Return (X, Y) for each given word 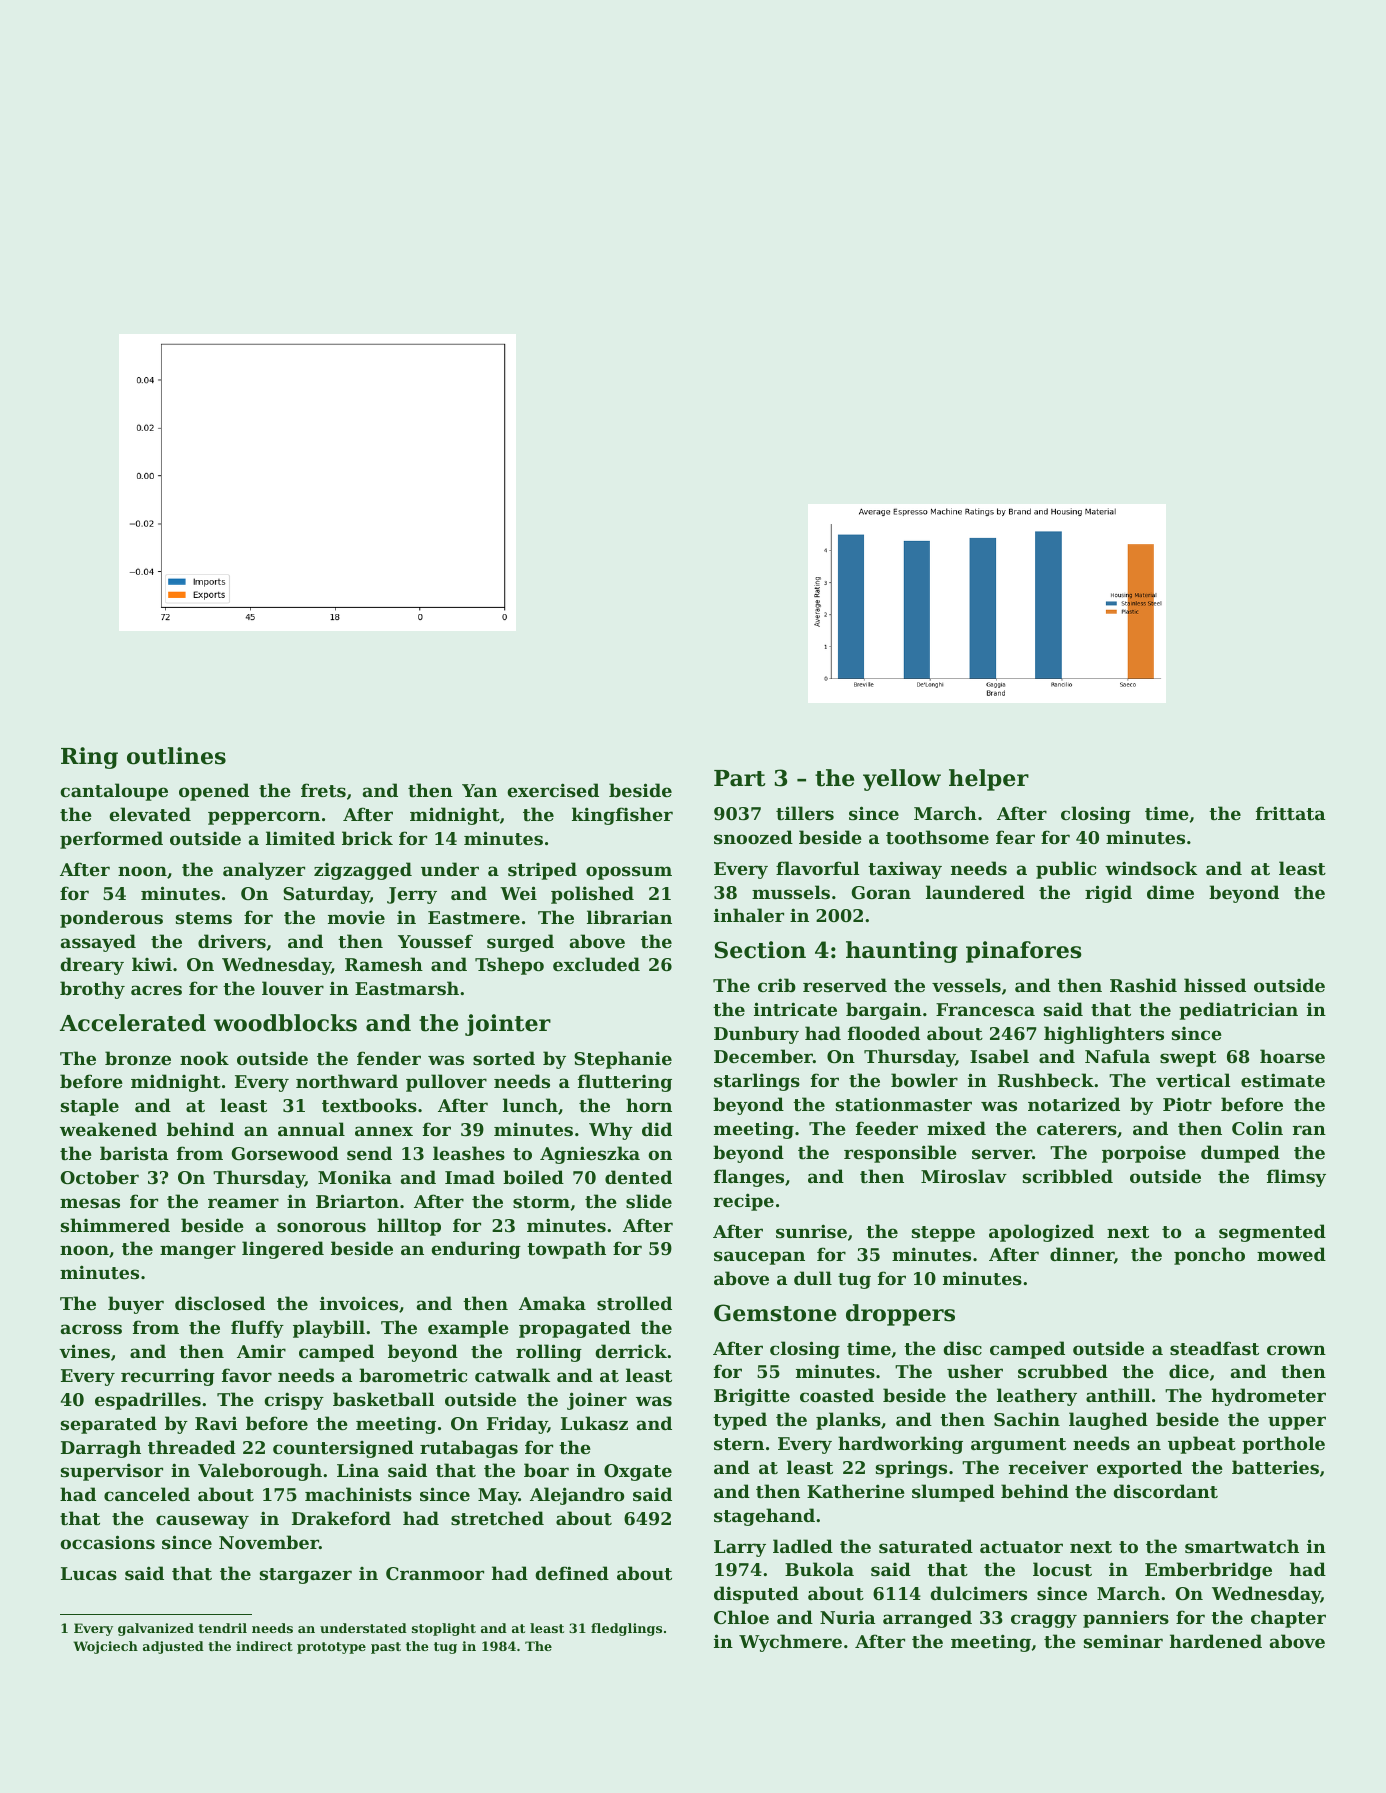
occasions (107, 1542)
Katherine (856, 1491)
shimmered (115, 1225)
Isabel (999, 1056)
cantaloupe (114, 792)
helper (989, 780)
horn (649, 1105)
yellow (902, 780)
